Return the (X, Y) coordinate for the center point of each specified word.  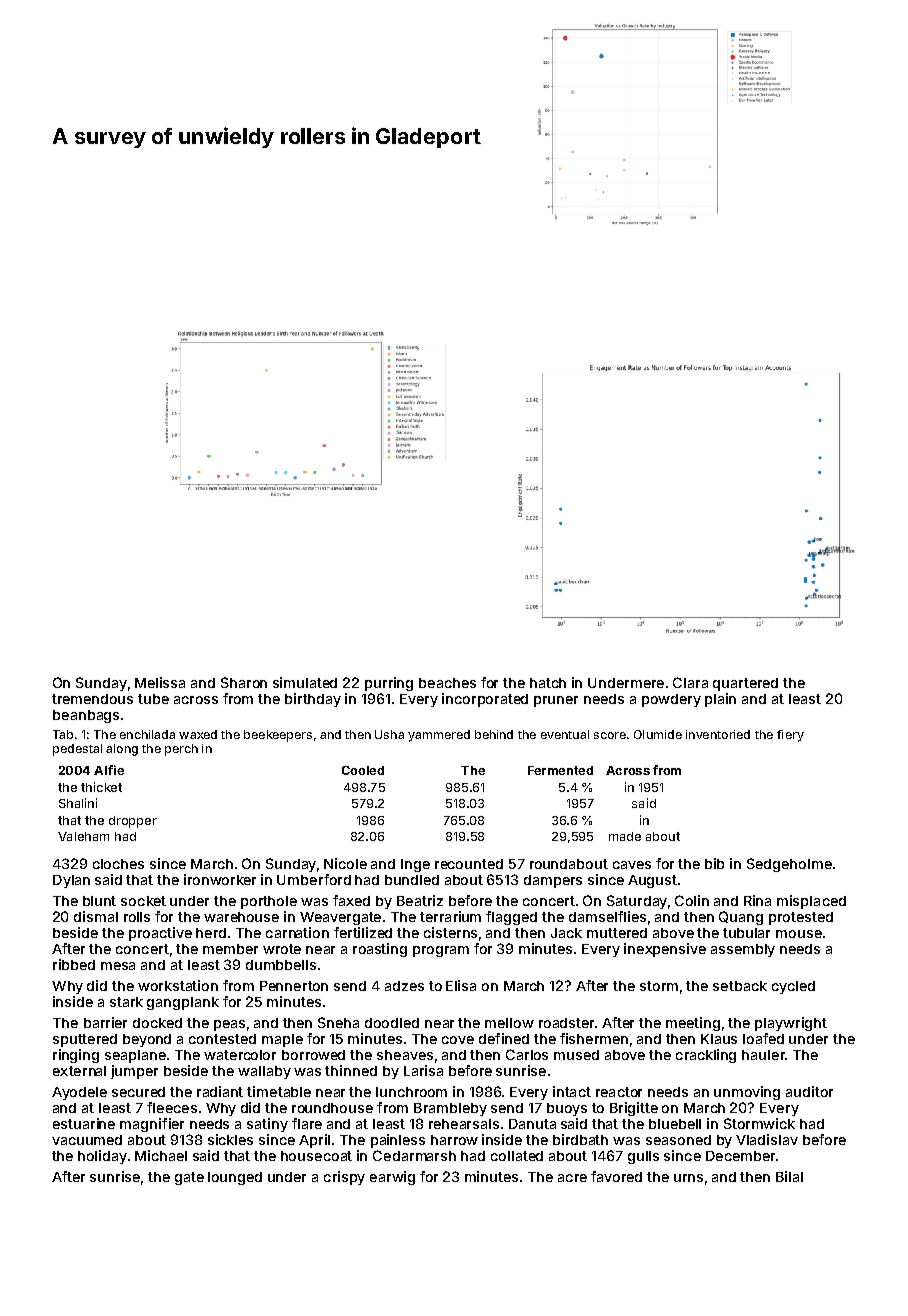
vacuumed (87, 1140)
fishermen (594, 1038)
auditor (809, 1091)
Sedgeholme (789, 865)
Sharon (244, 682)
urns (688, 1178)
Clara (690, 682)
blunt (99, 901)
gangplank (183, 1003)
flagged (511, 918)
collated (517, 1156)
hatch (548, 683)
